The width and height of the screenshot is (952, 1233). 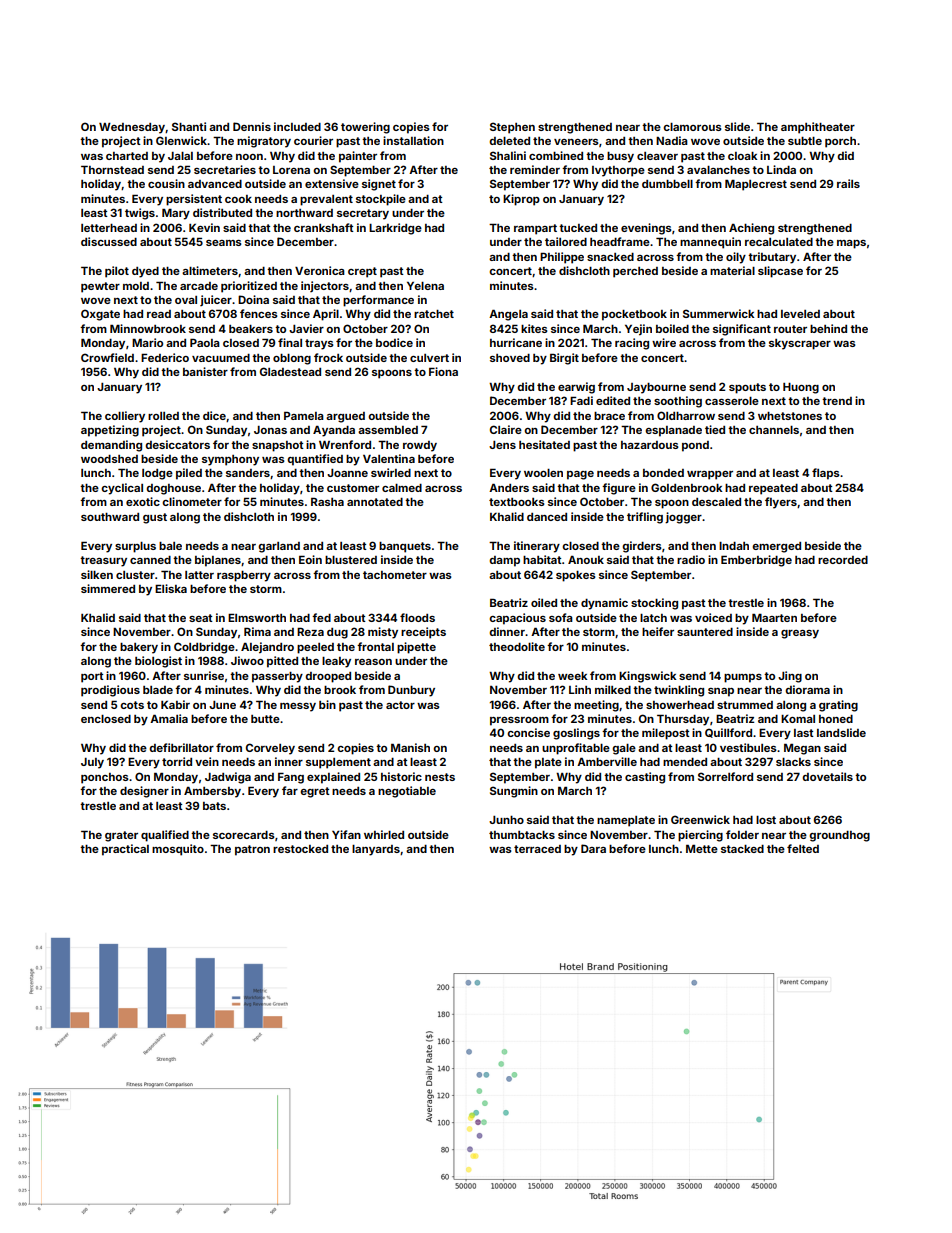 What do you see at coordinates (270, 430) in the screenshot?
I see `Jonas` at bounding box center [270, 430].
